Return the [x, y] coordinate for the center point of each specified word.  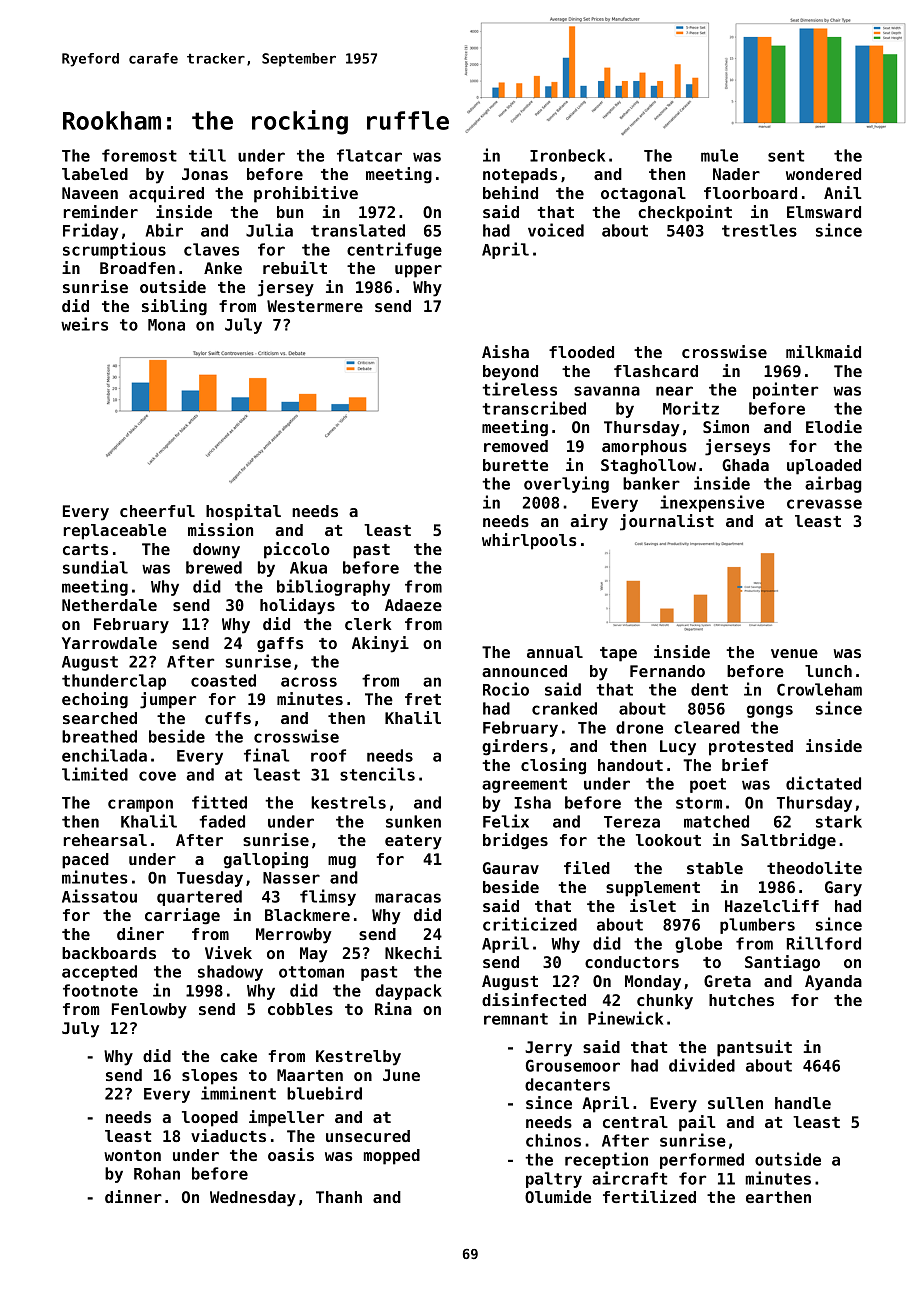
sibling [174, 307]
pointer [785, 390]
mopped [392, 1157]
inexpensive [712, 503]
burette [515, 465]
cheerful [157, 511]
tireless [519, 389]
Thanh [339, 1197]
